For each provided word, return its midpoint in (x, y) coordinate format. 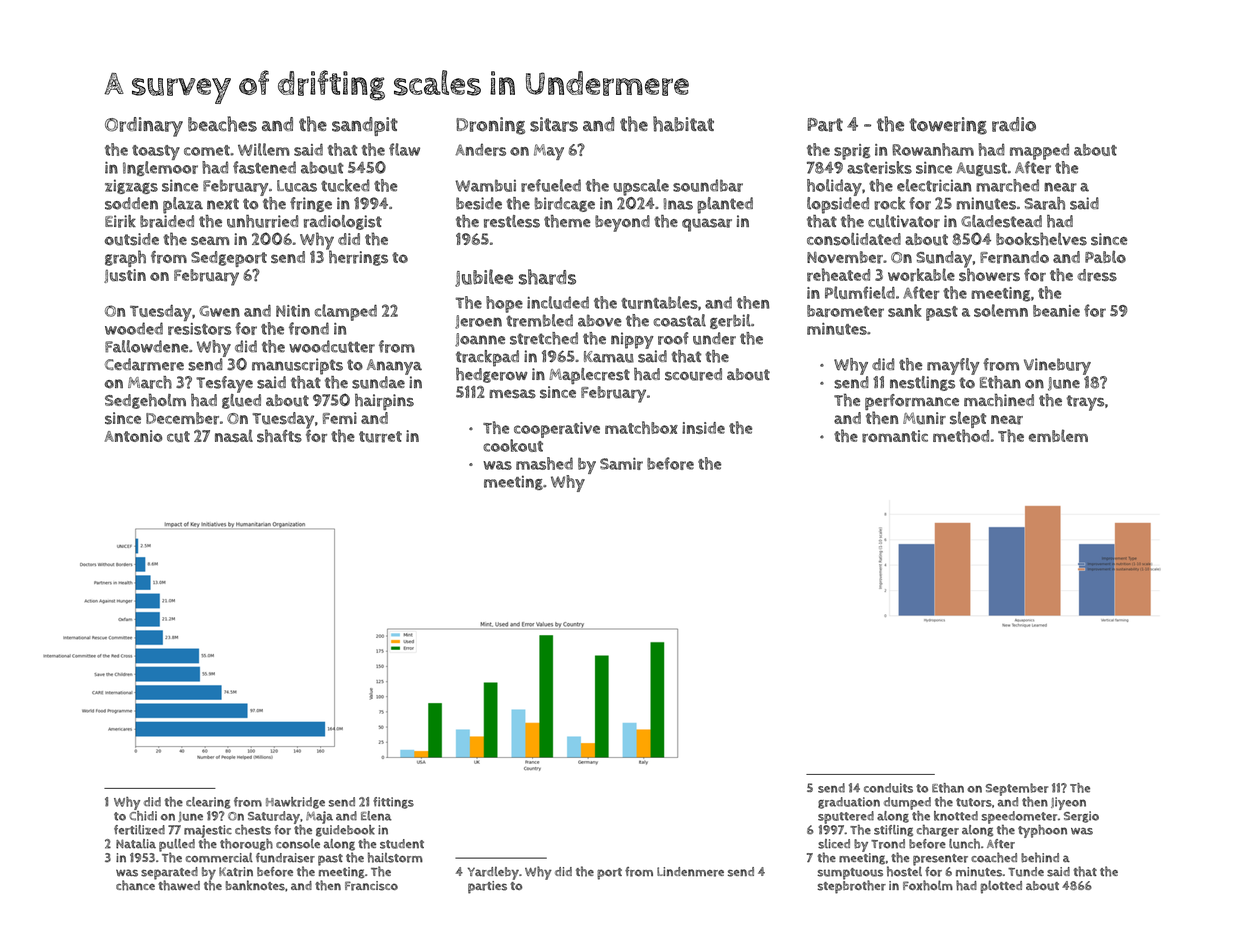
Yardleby (493, 873)
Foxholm (928, 885)
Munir (924, 418)
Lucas (297, 186)
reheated (838, 275)
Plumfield (860, 292)
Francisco (371, 886)
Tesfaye (224, 384)
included (558, 302)
